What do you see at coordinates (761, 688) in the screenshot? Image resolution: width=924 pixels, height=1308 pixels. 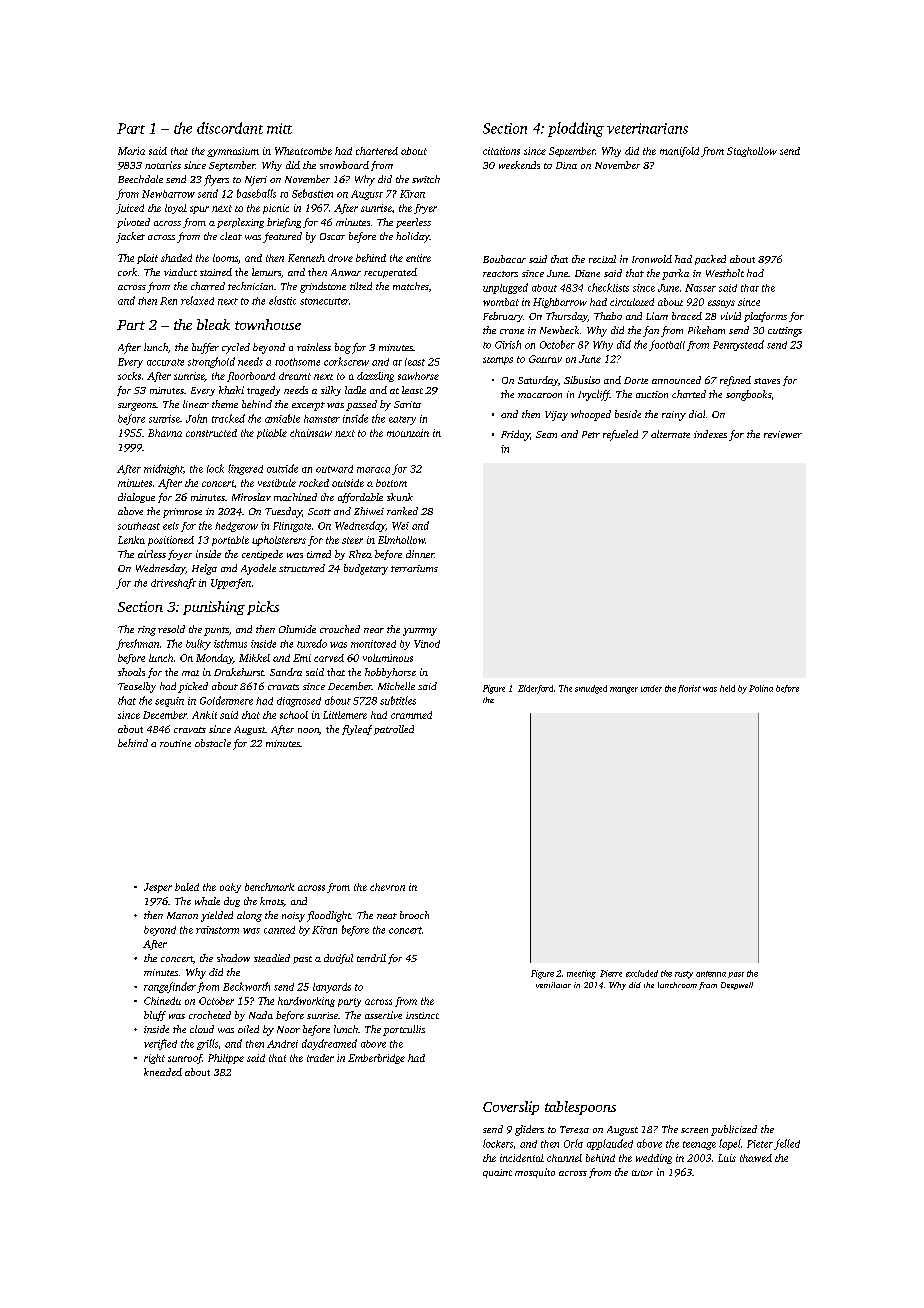 I see `Polina` at bounding box center [761, 688].
